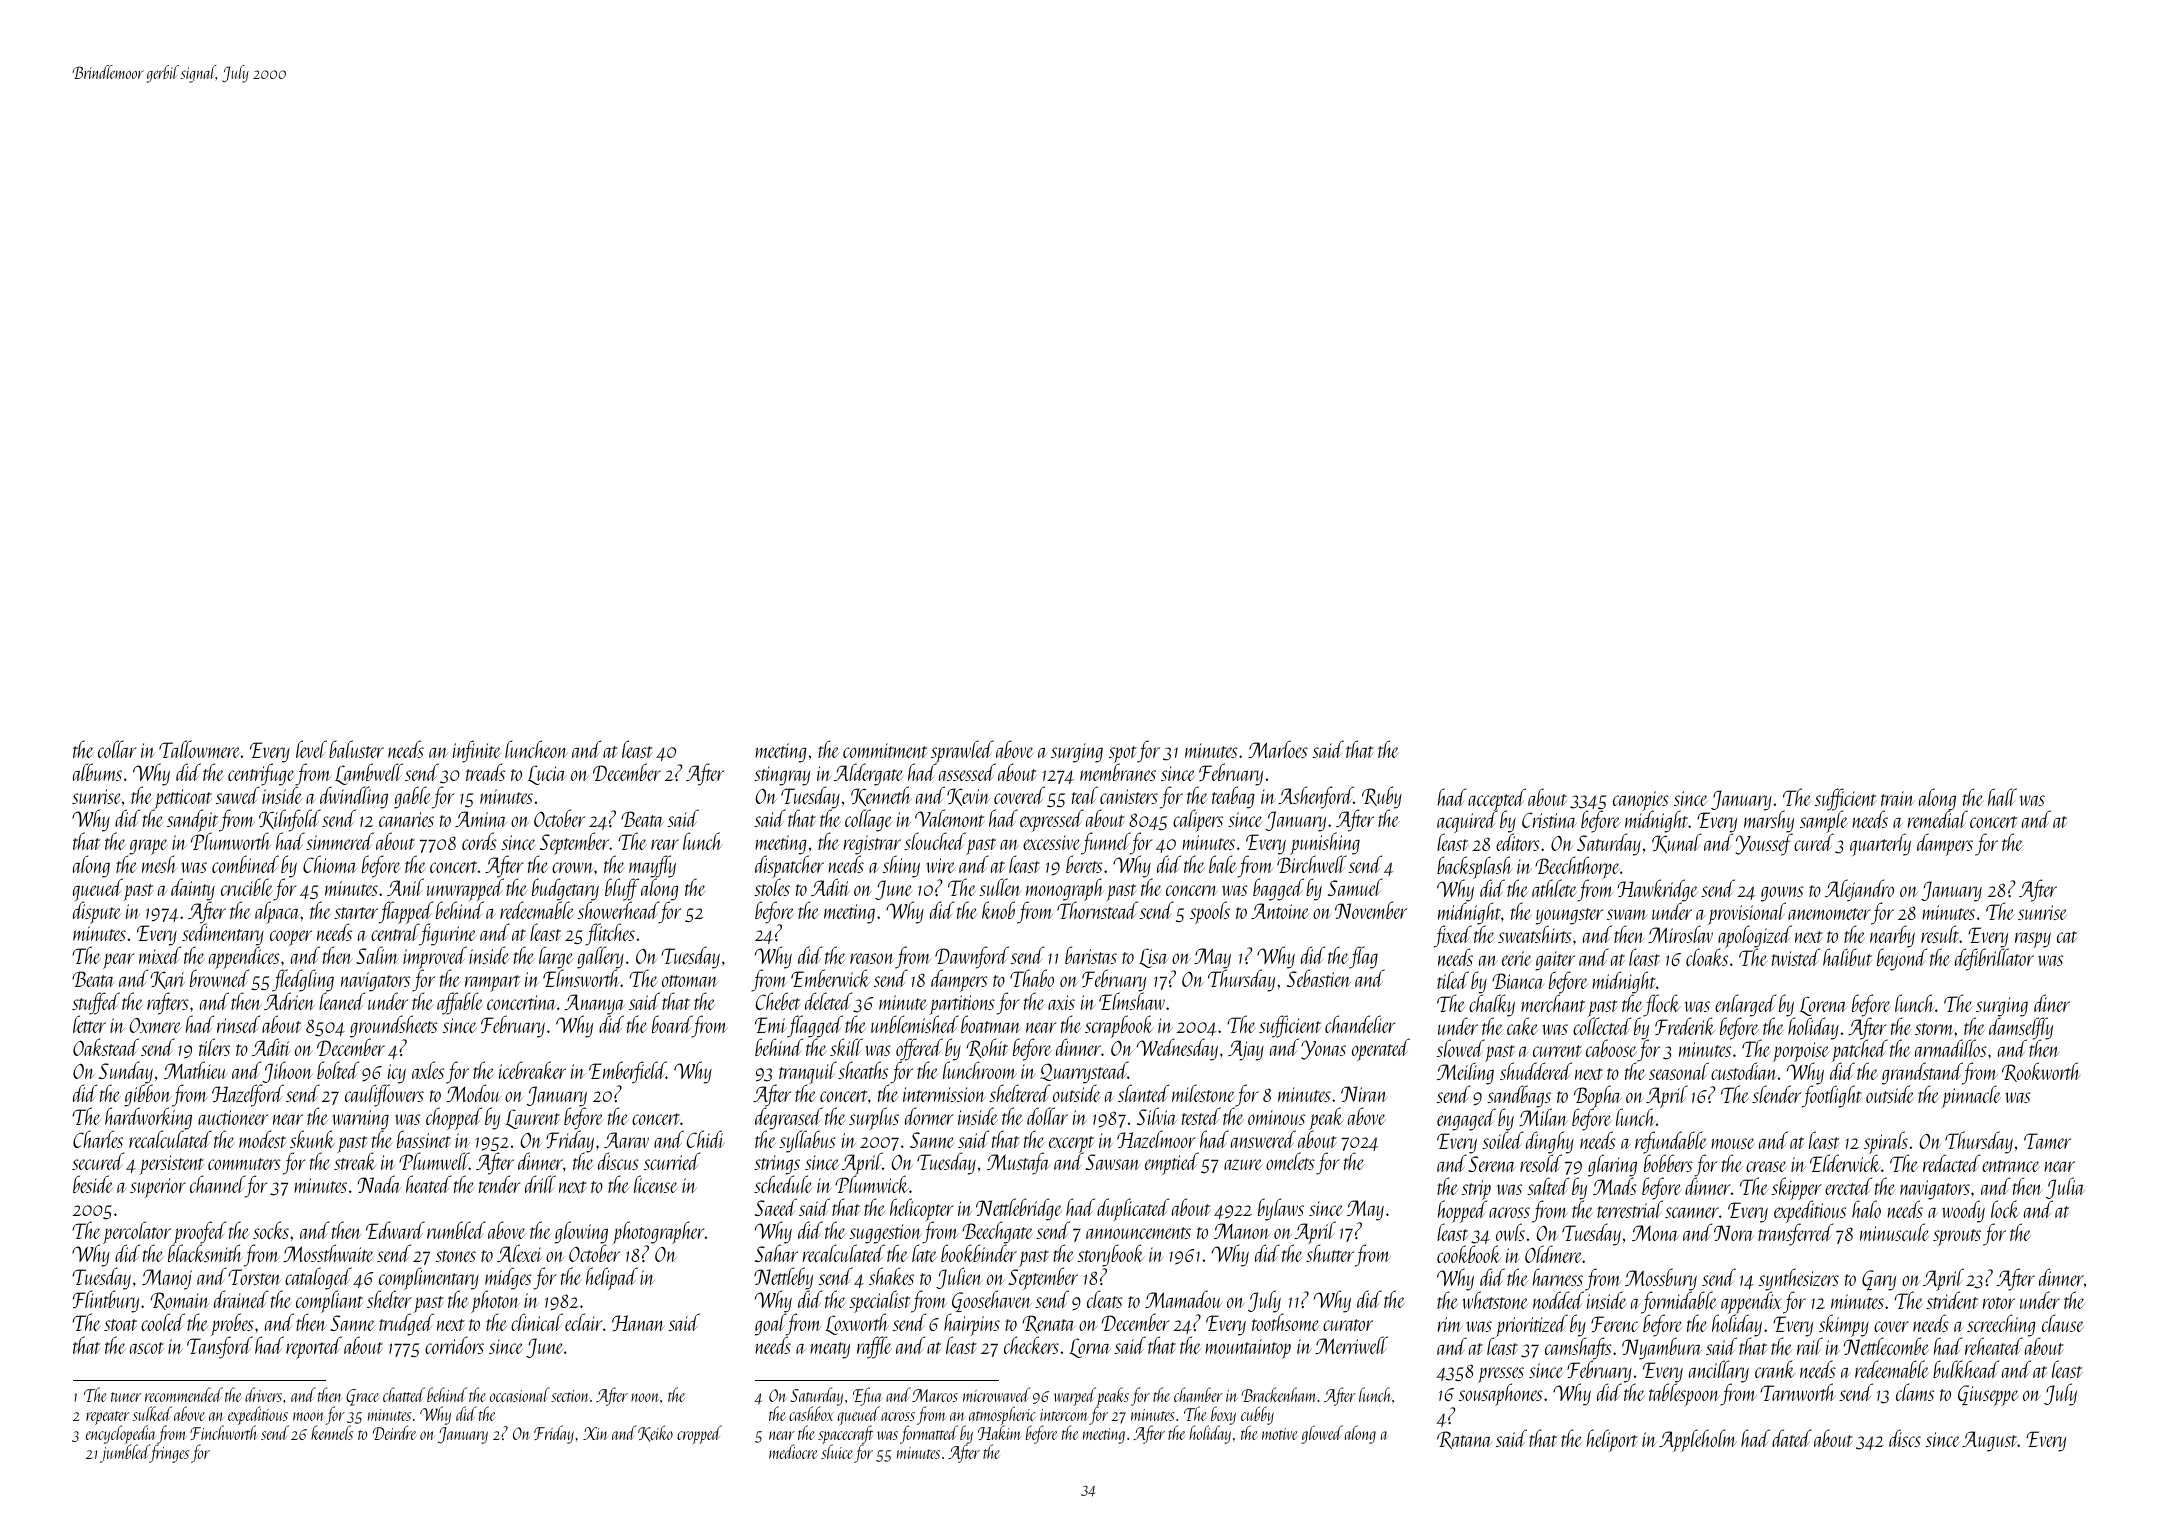 The image size is (2164, 1530). I want to click on fringes, so click(169, 1454).
